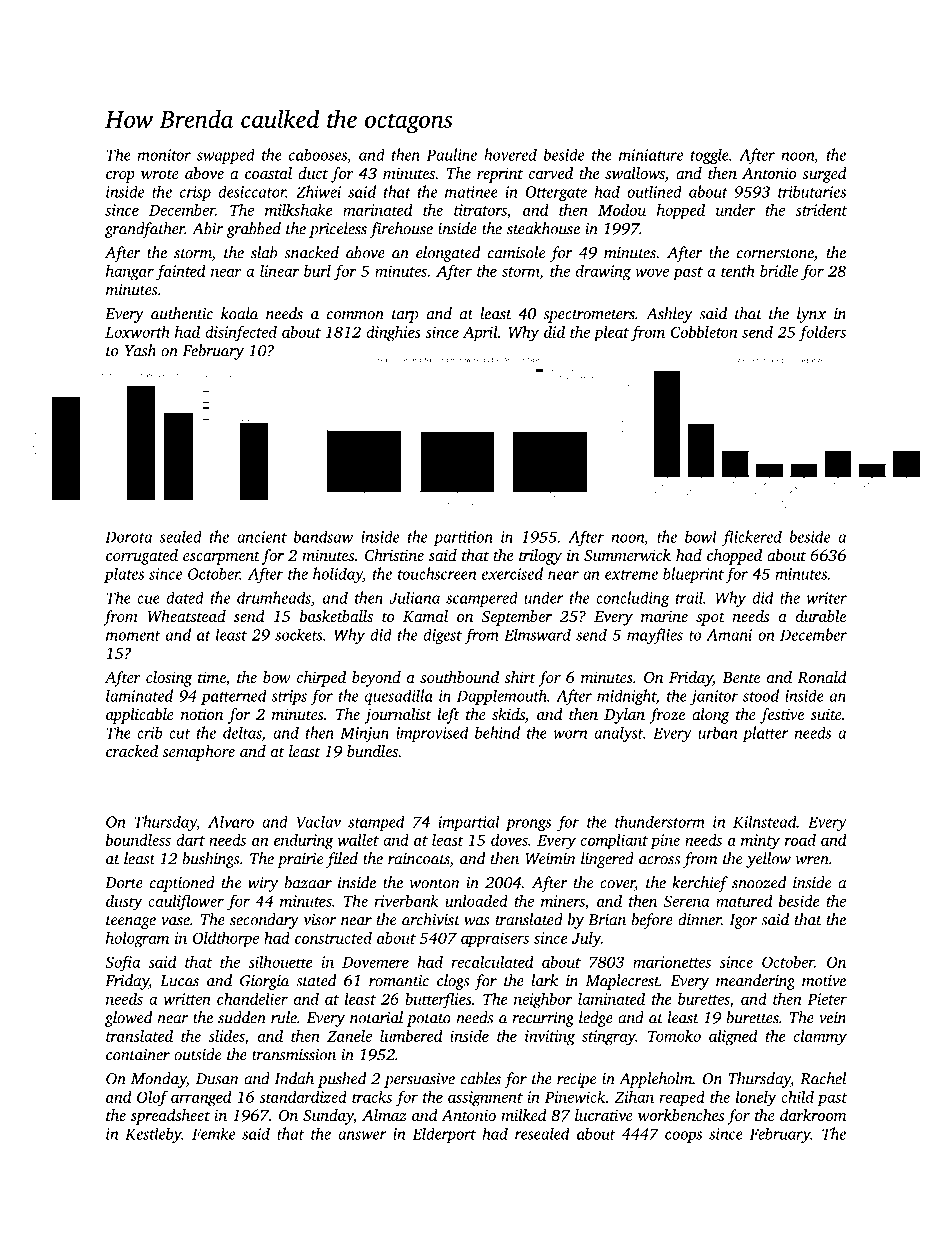 The height and width of the screenshot is (1233, 952). What do you see at coordinates (376, 679) in the screenshot?
I see `beyond` at bounding box center [376, 679].
